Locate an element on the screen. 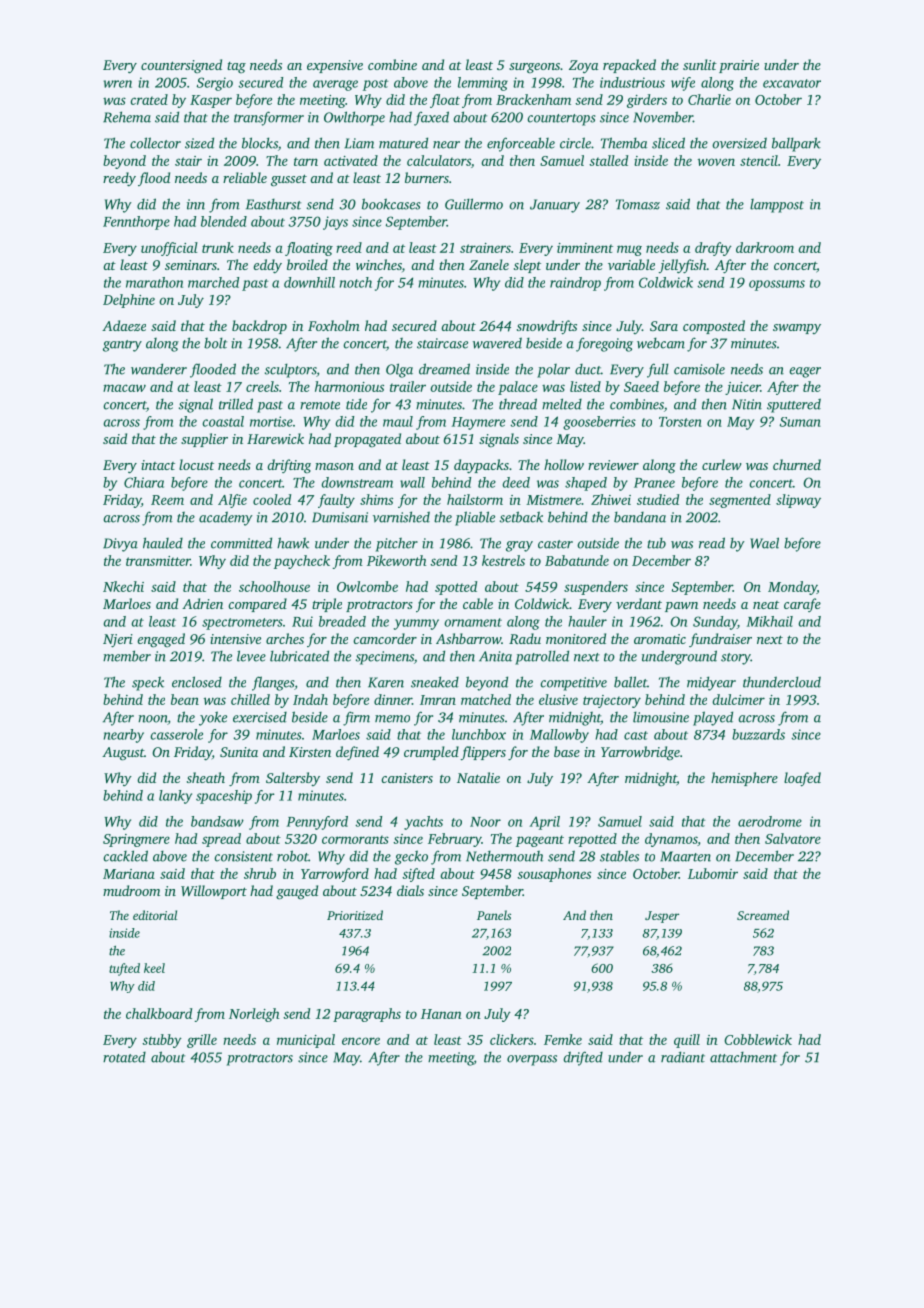  municipal is located at coordinates (306, 1041).
